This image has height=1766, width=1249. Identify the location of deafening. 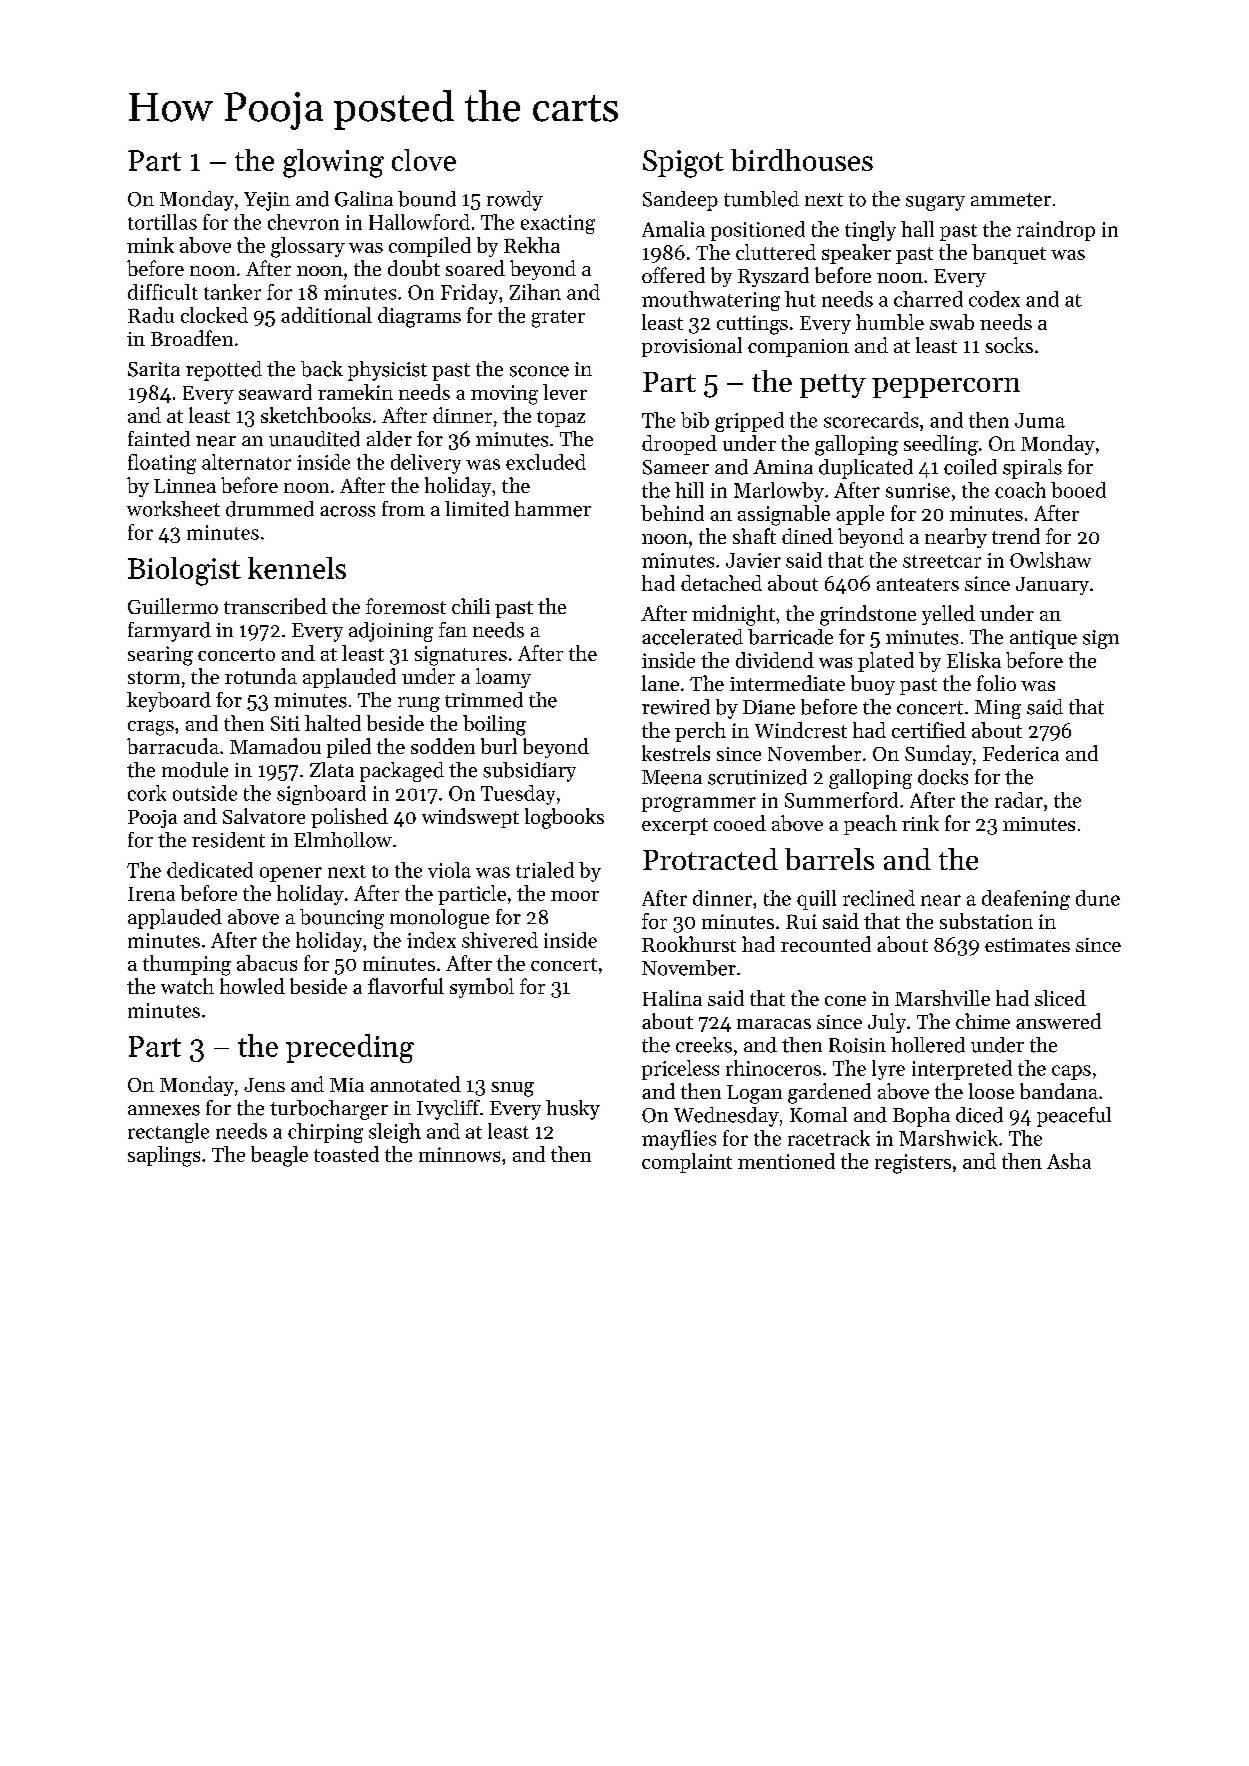
(1026, 900).
